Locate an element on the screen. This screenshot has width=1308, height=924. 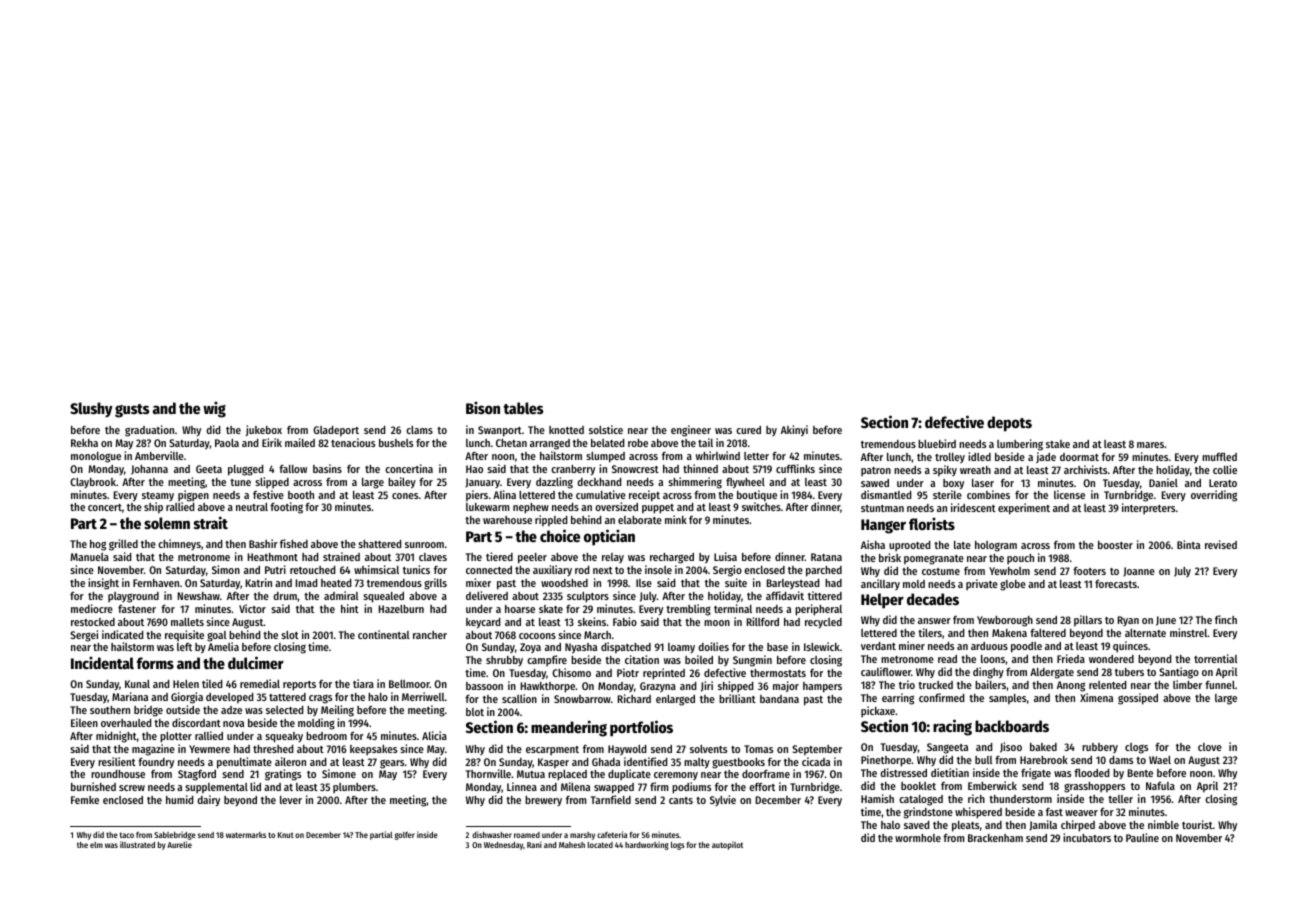
optician is located at coordinates (609, 537).
